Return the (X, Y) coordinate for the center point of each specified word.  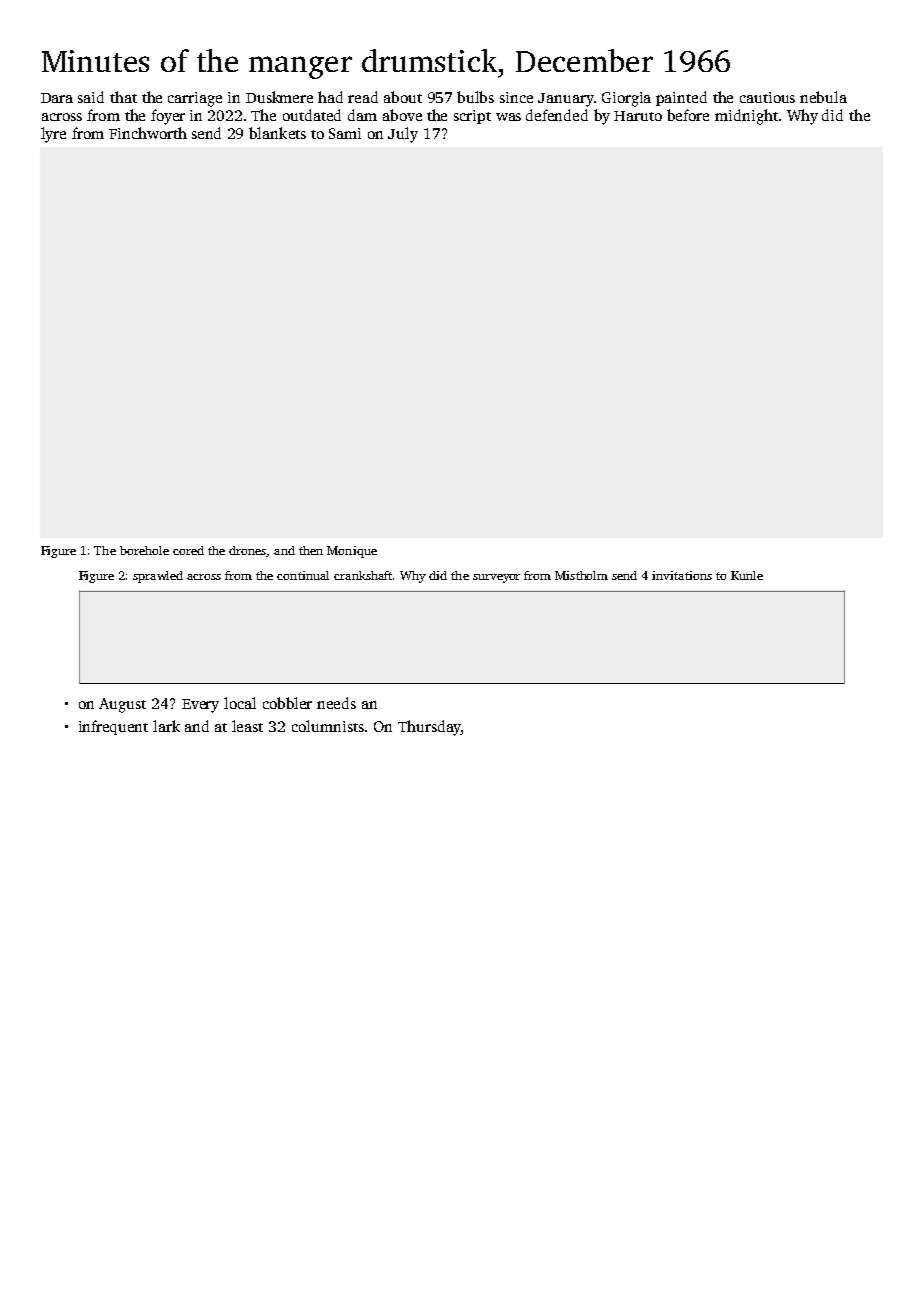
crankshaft (363, 575)
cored (188, 550)
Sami (345, 133)
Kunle (747, 575)
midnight (746, 117)
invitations (682, 575)
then (311, 550)
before (688, 115)
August (122, 705)
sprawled (158, 577)
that (123, 97)
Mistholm (581, 575)
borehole (144, 550)
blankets (277, 133)
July (403, 135)
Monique (352, 552)
